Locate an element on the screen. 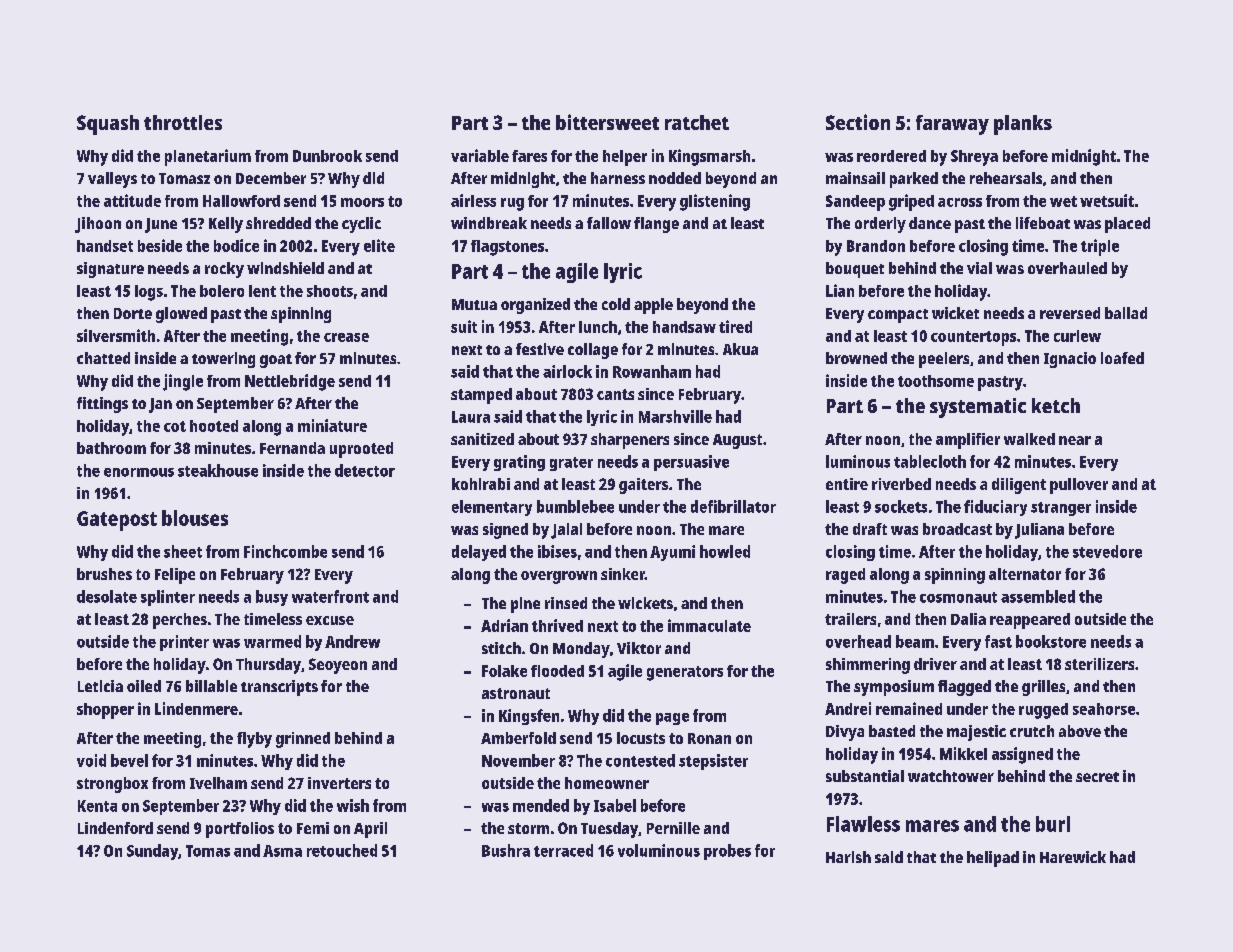 The width and height of the screenshot is (1233, 952). above is located at coordinates (1080, 731).
